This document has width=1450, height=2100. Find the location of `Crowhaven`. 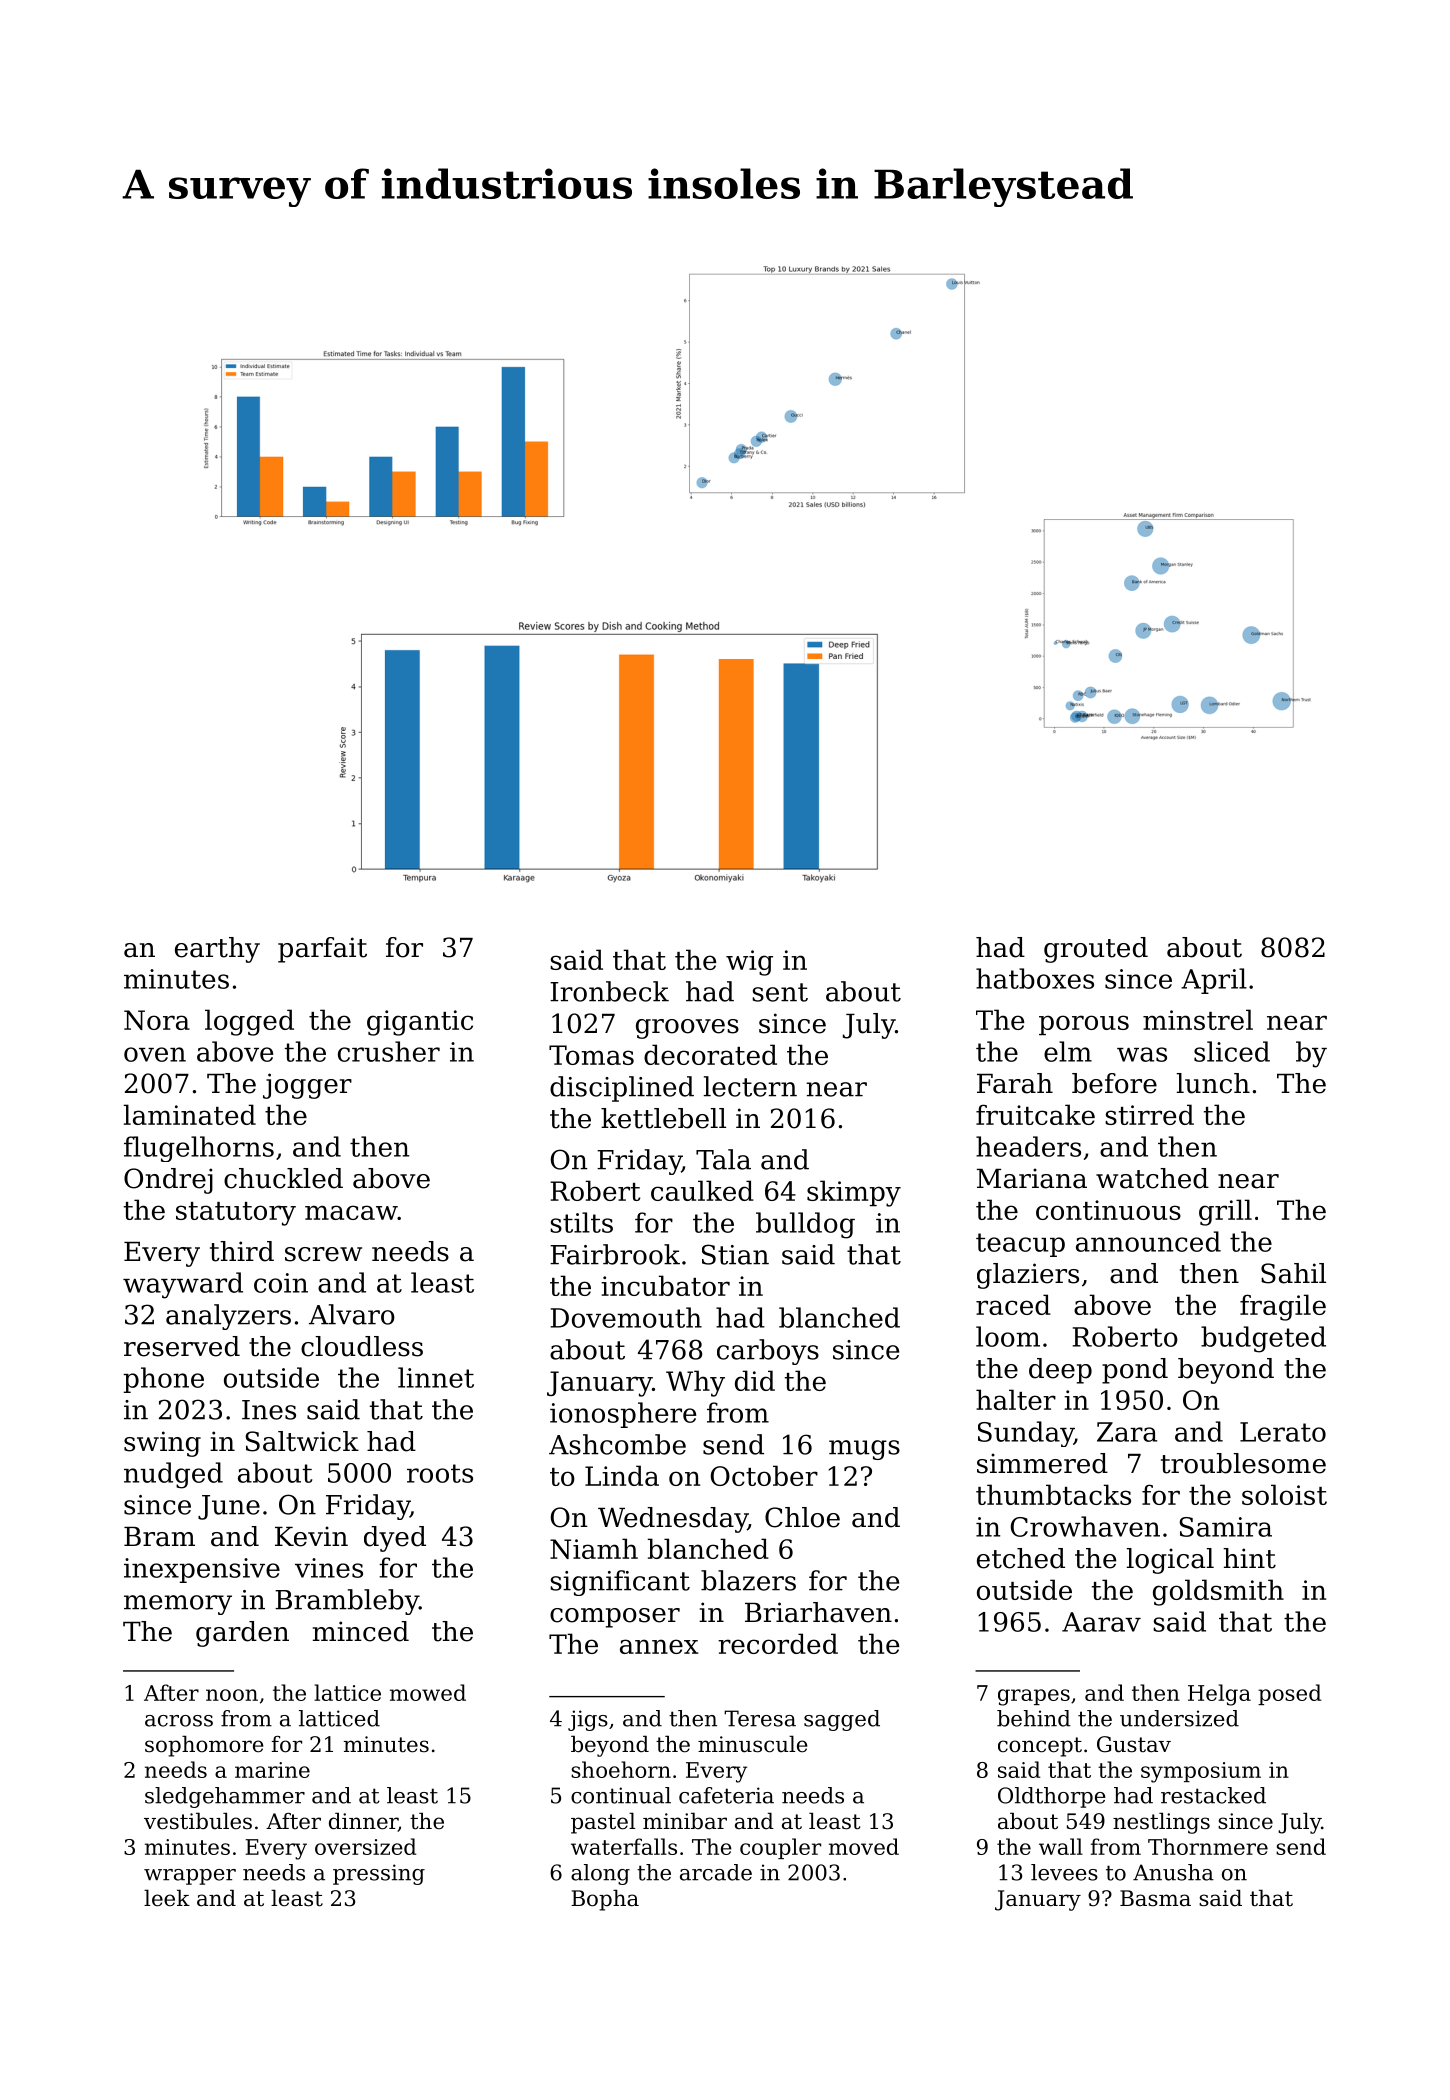

Crowhaven is located at coordinates (1085, 1526).
